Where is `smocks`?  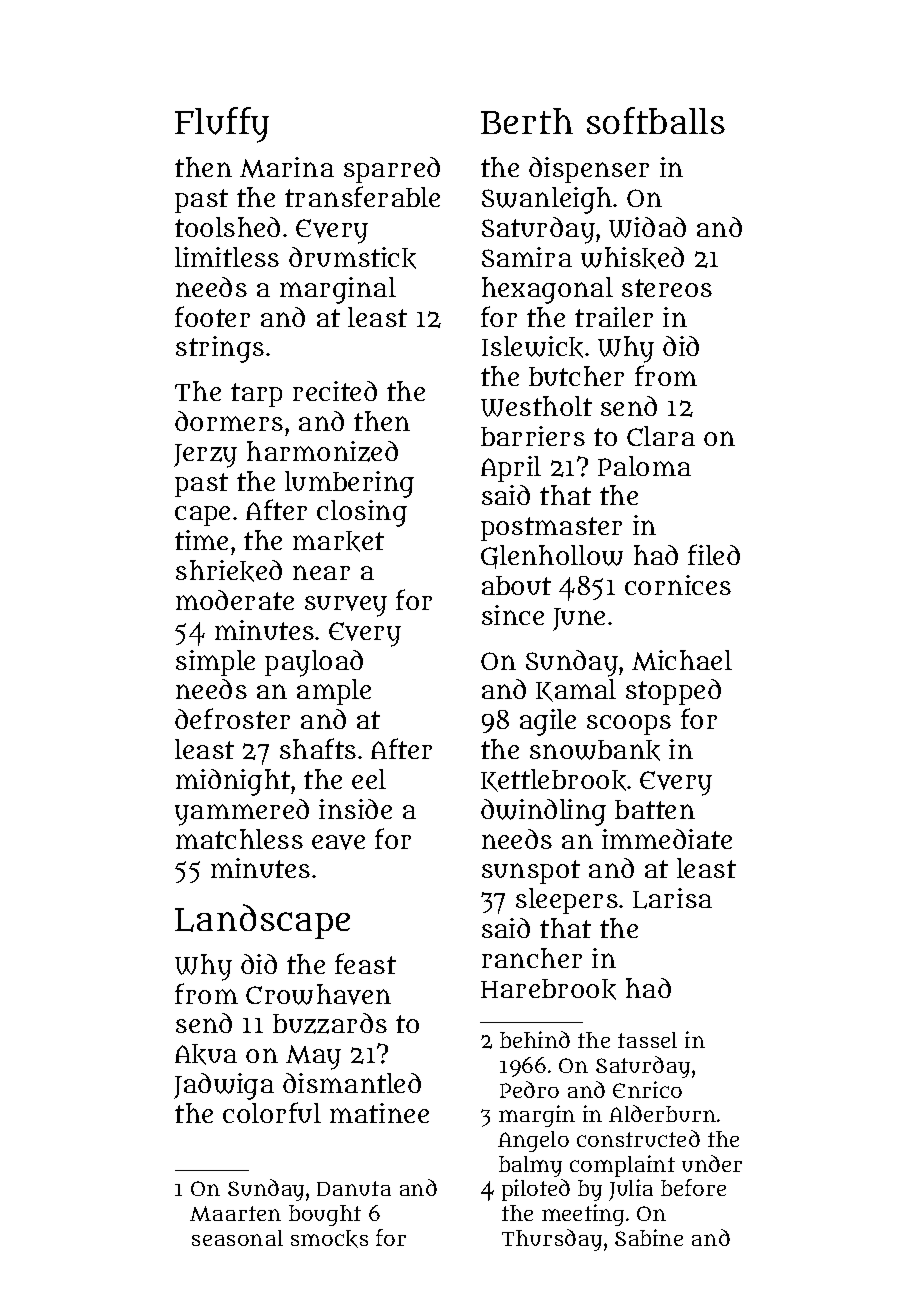
smocks is located at coordinates (329, 1239).
